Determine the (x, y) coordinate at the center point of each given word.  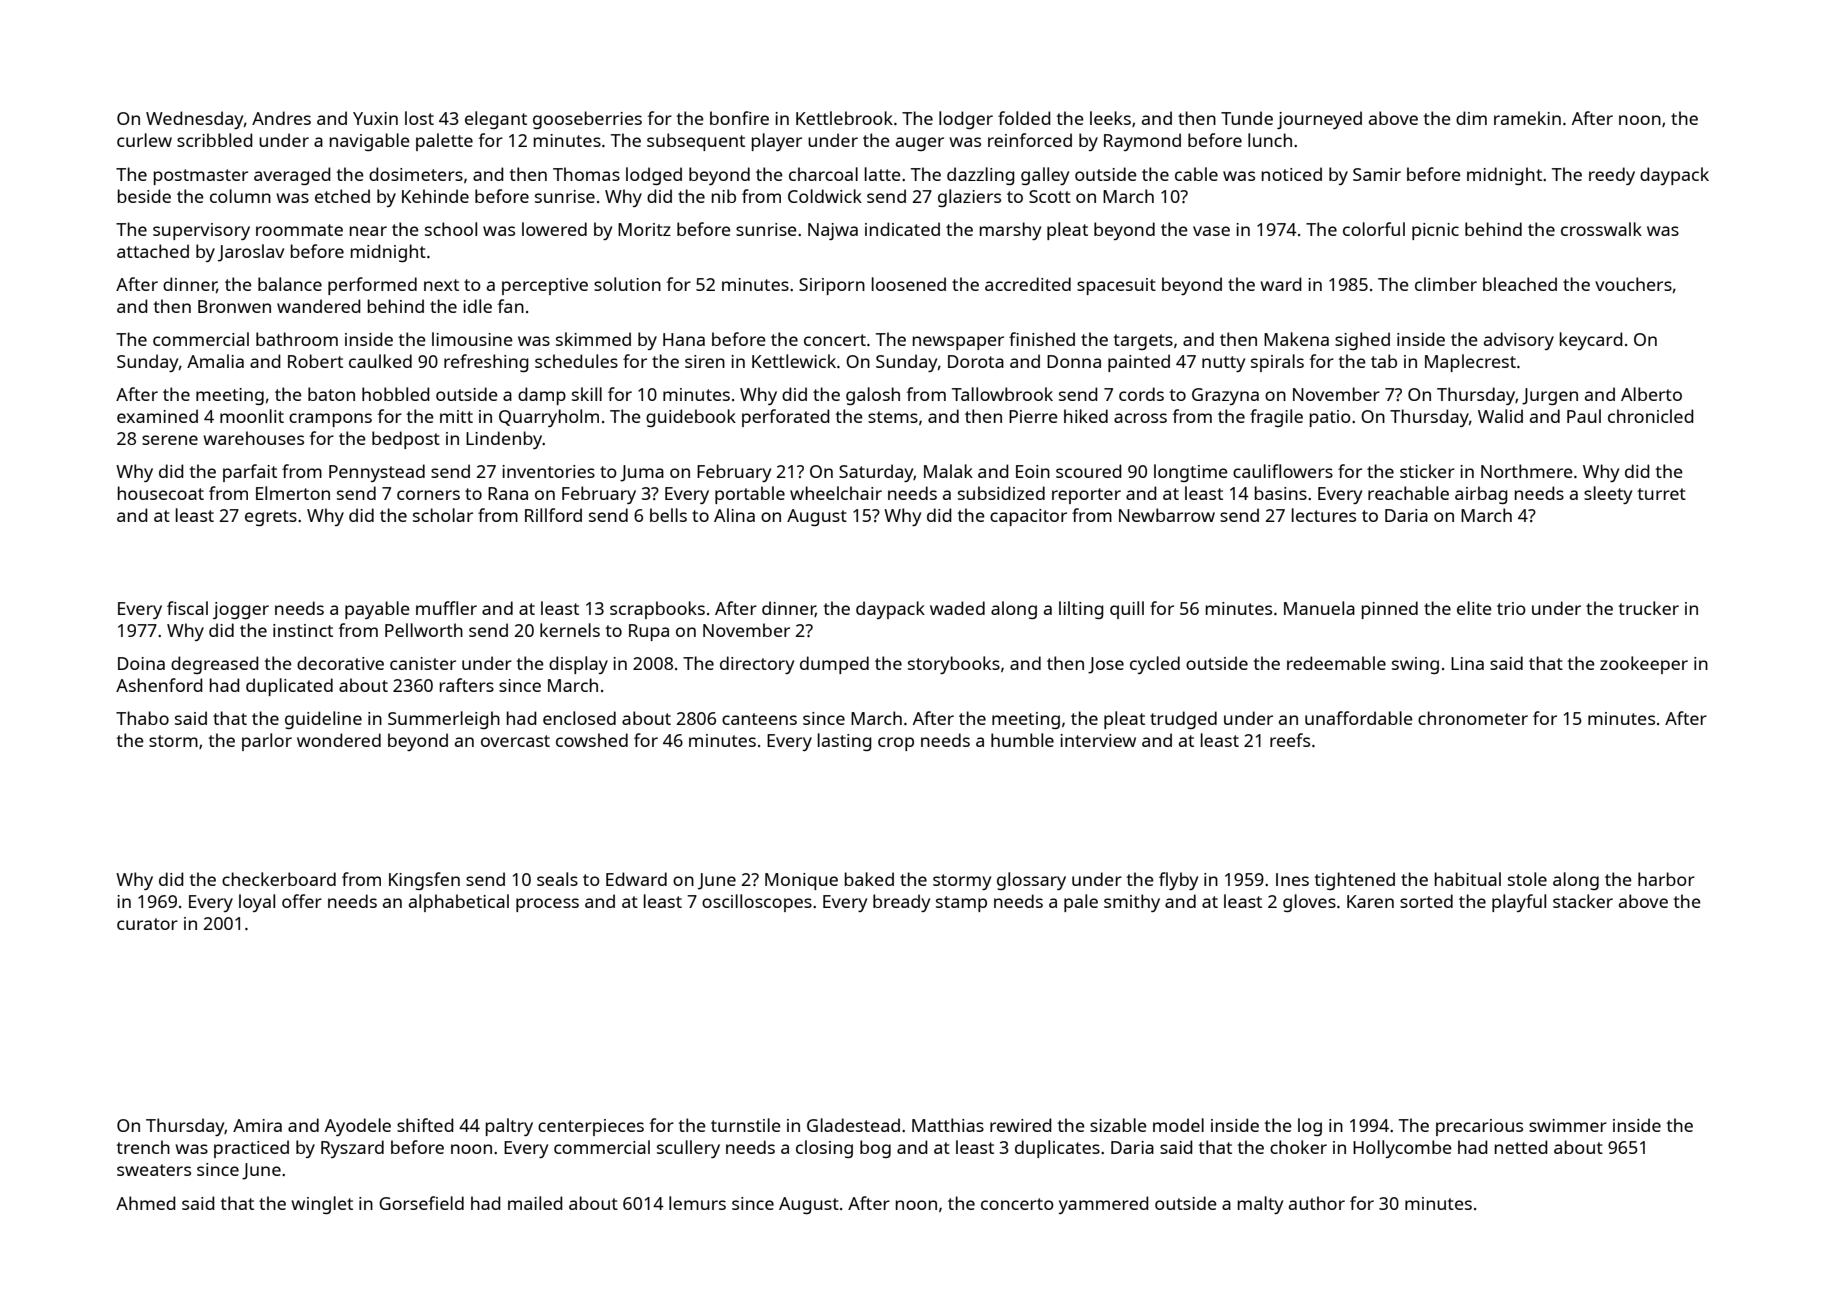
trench (143, 1147)
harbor (1666, 879)
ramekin (1527, 118)
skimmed (593, 339)
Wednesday (194, 120)
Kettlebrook (844, 118)
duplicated (289, 687)
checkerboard (279, 879)
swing (1415, 665)
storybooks (954, 665)
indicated (902, 229)
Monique (801, 881)
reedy (1612, 176)
